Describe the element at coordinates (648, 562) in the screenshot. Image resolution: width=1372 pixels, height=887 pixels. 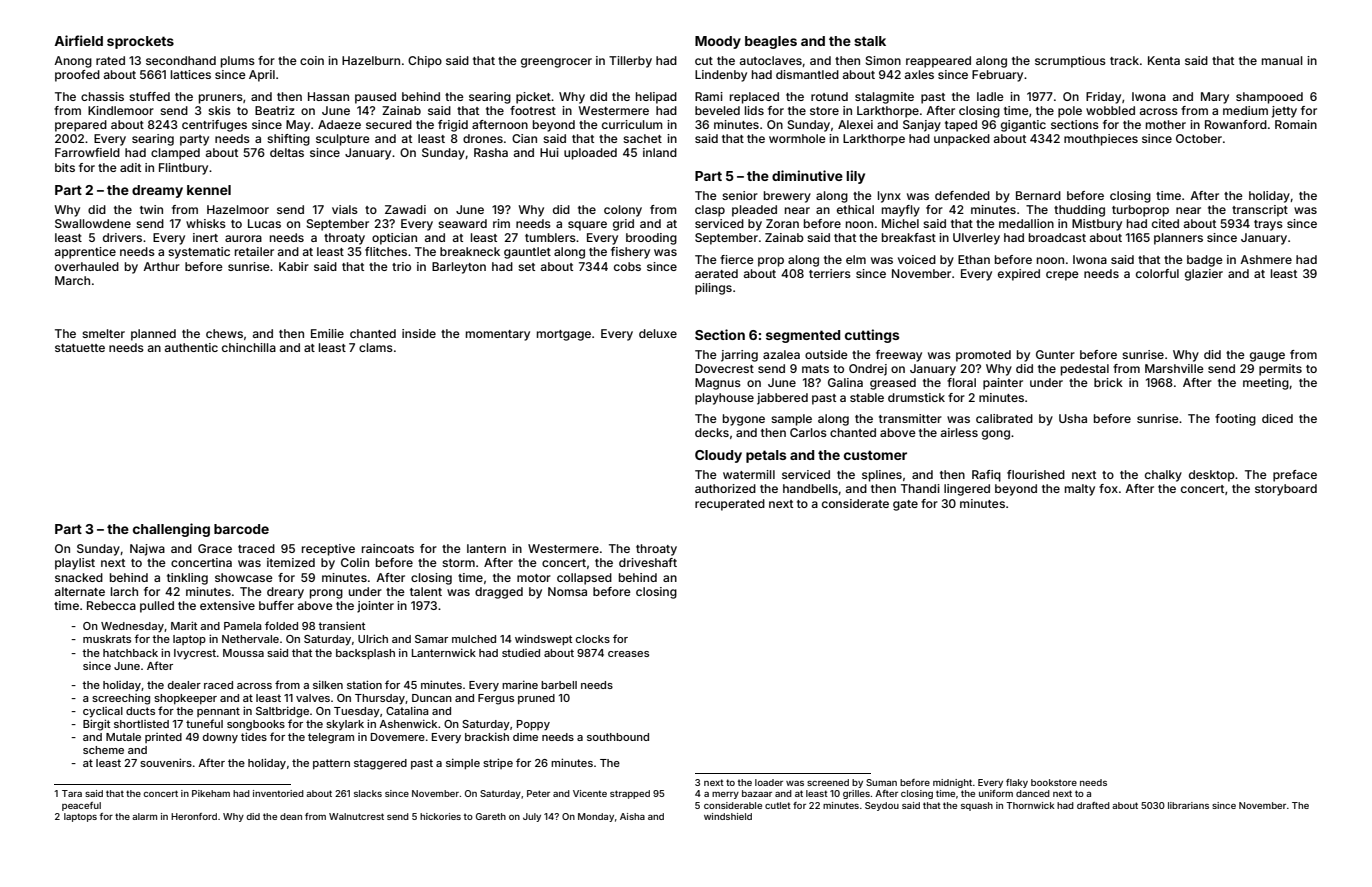
I see `driveshaft` at that location.
